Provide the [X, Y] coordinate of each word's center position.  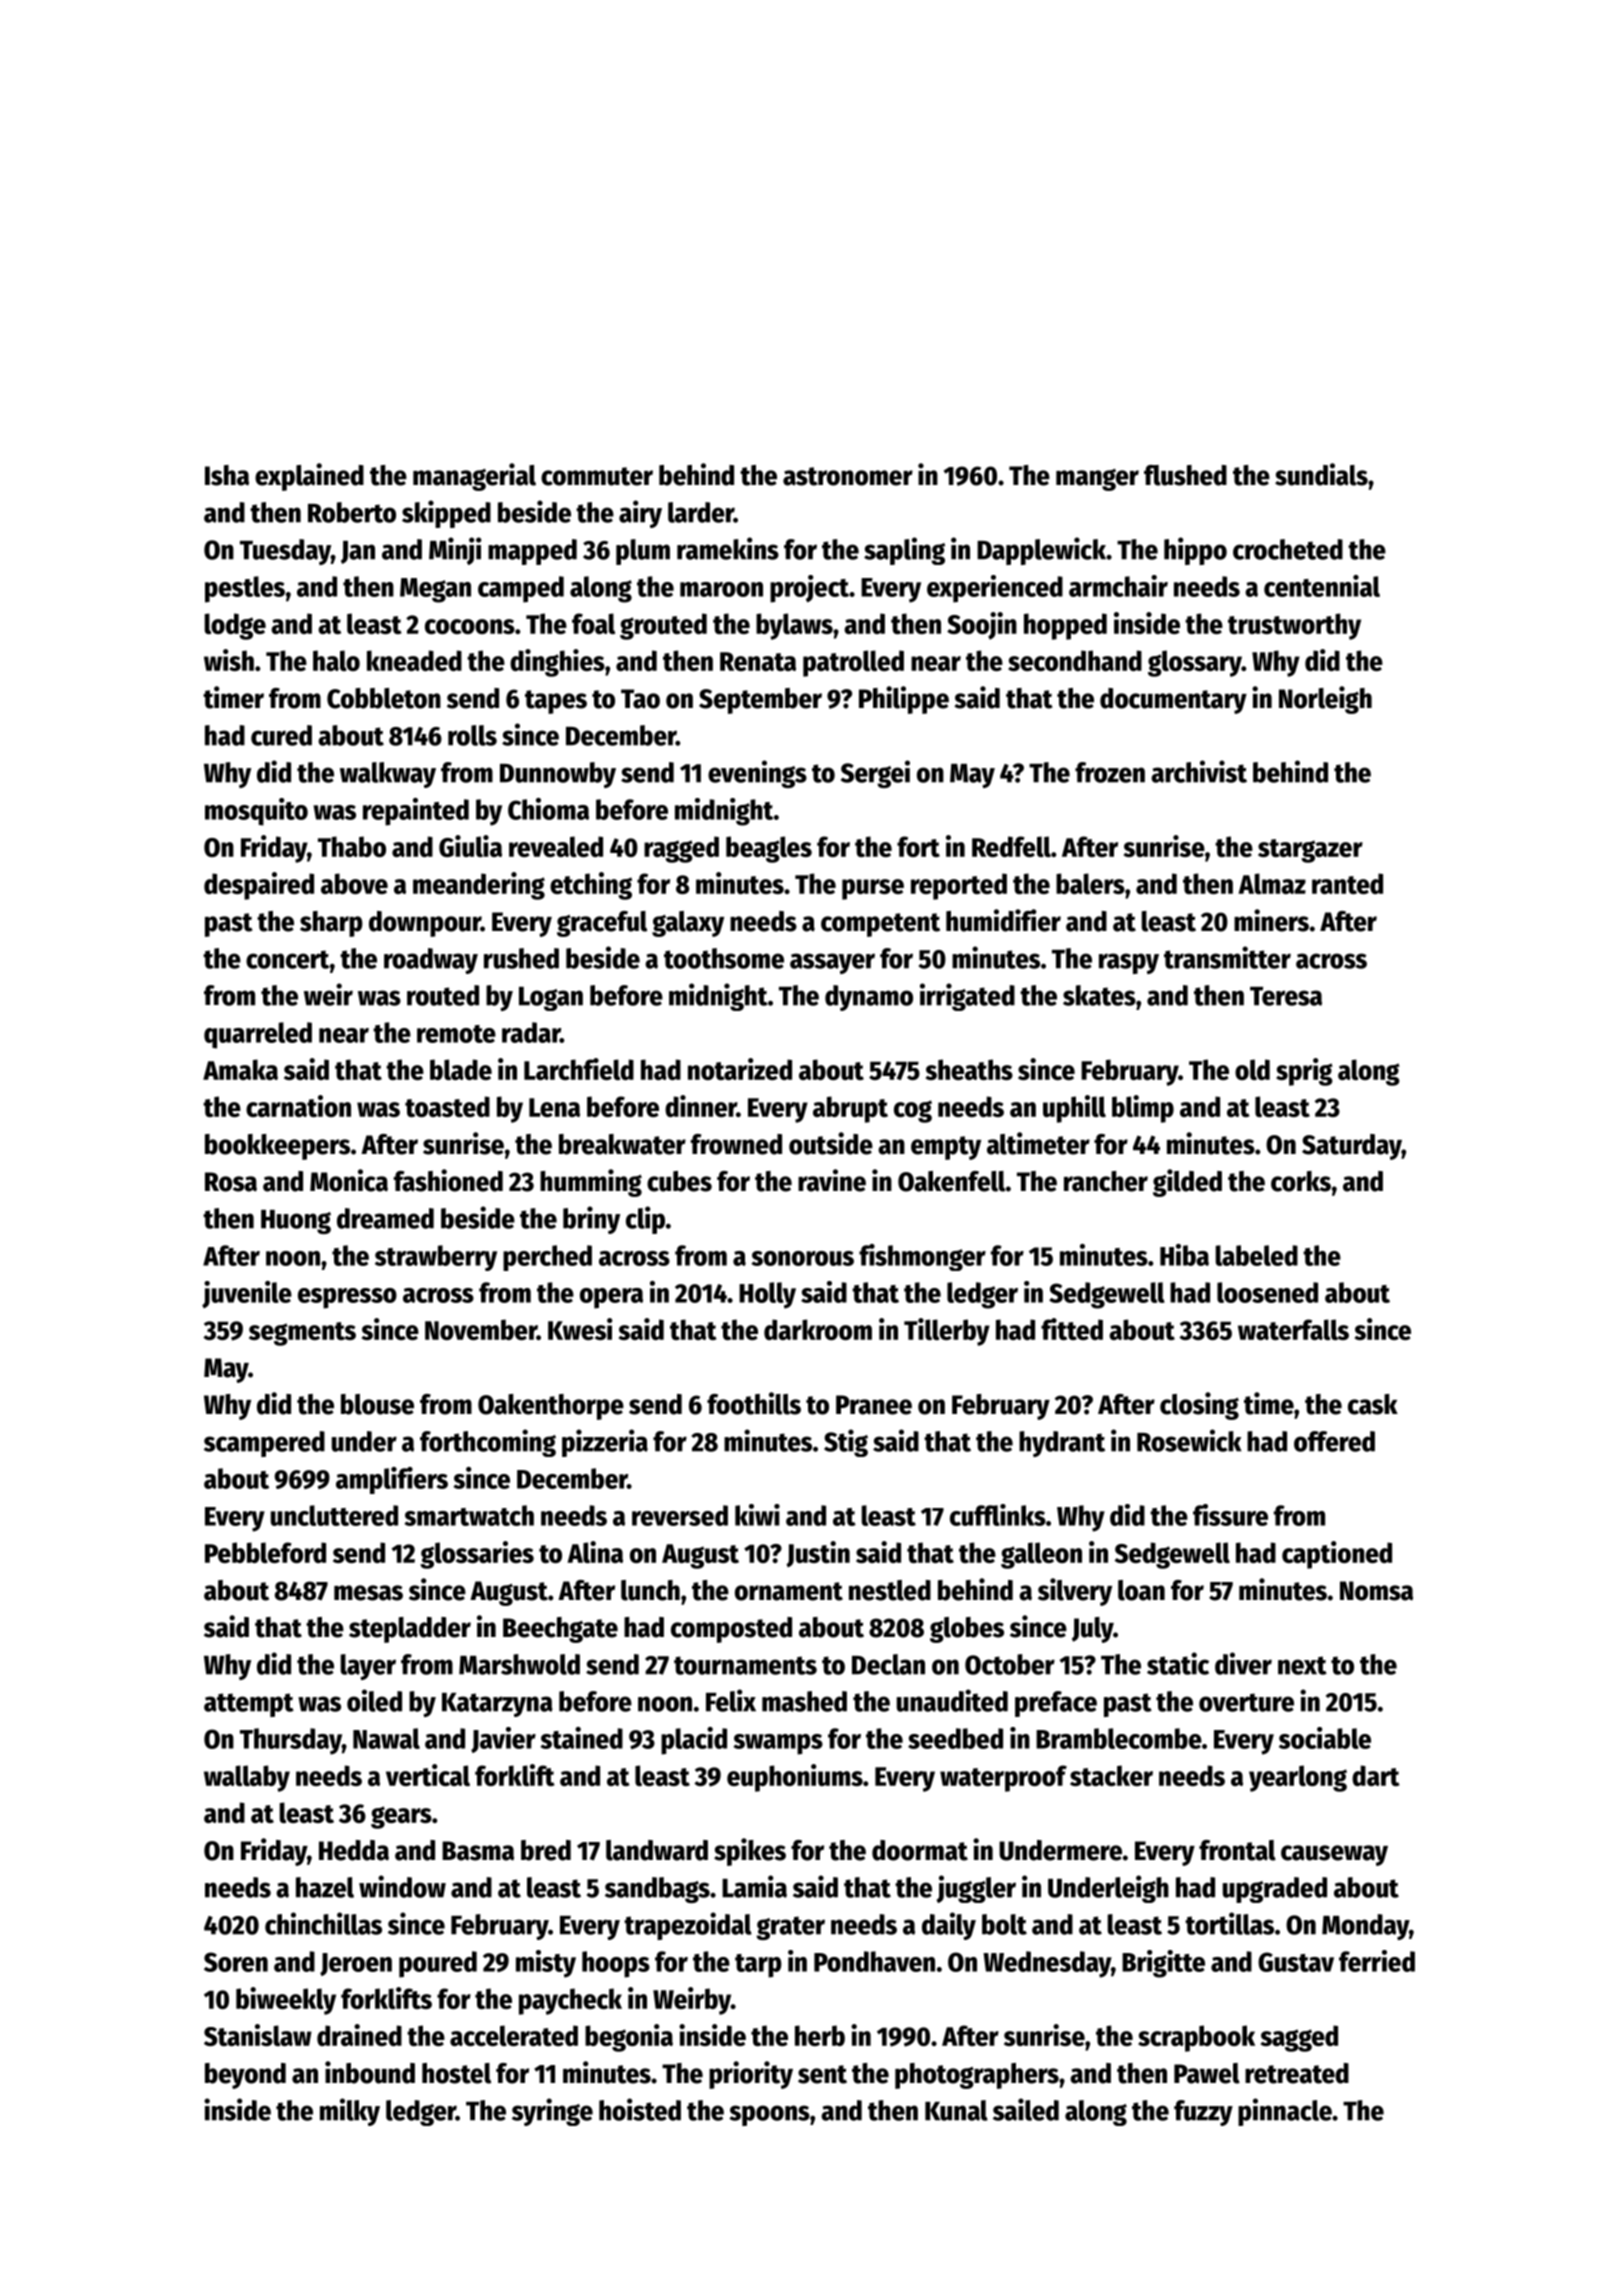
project [809, 589]
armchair [1118, 586]
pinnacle [1285, 2112]
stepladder [410, 1630]
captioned [1337, 1555]
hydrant [1062, 1444]
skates [1099, 995]
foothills [754, 1403]
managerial [474, 477]
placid [694, 1741]
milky [350, 2112]
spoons [769, 2115]
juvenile [247, 1294]
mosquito [256, 812]
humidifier [1003, 920]
